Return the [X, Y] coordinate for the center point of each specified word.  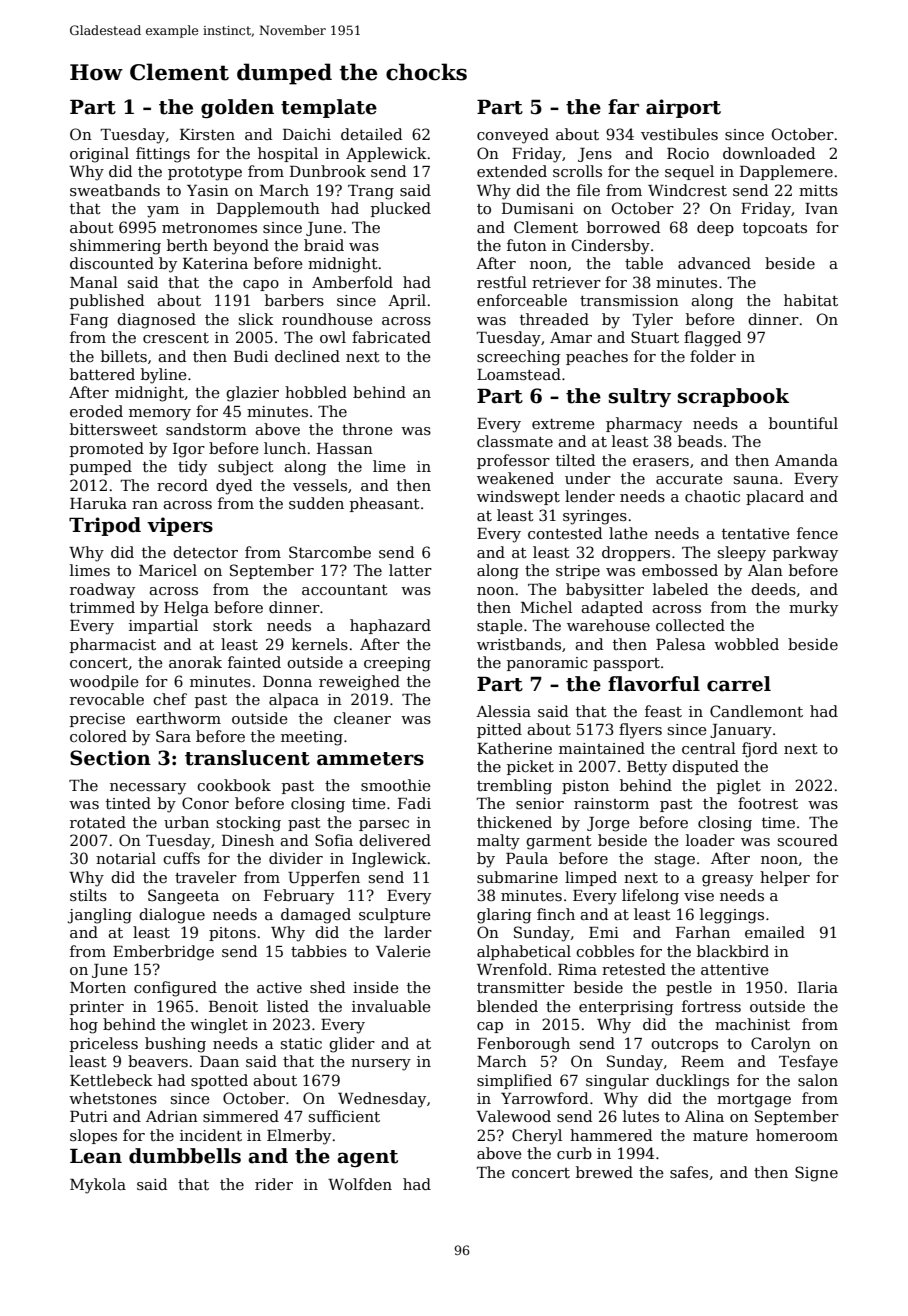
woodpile [104, 682]
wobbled [746, 644]
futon [527, 245]
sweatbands [115, 190]
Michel [546, 607]
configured [175, 989]
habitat [811, 300]
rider [274, 1184]
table [644, 263]
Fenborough [523, 1045]
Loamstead [519, 374]
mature [720, 1136]
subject [246, 468]
